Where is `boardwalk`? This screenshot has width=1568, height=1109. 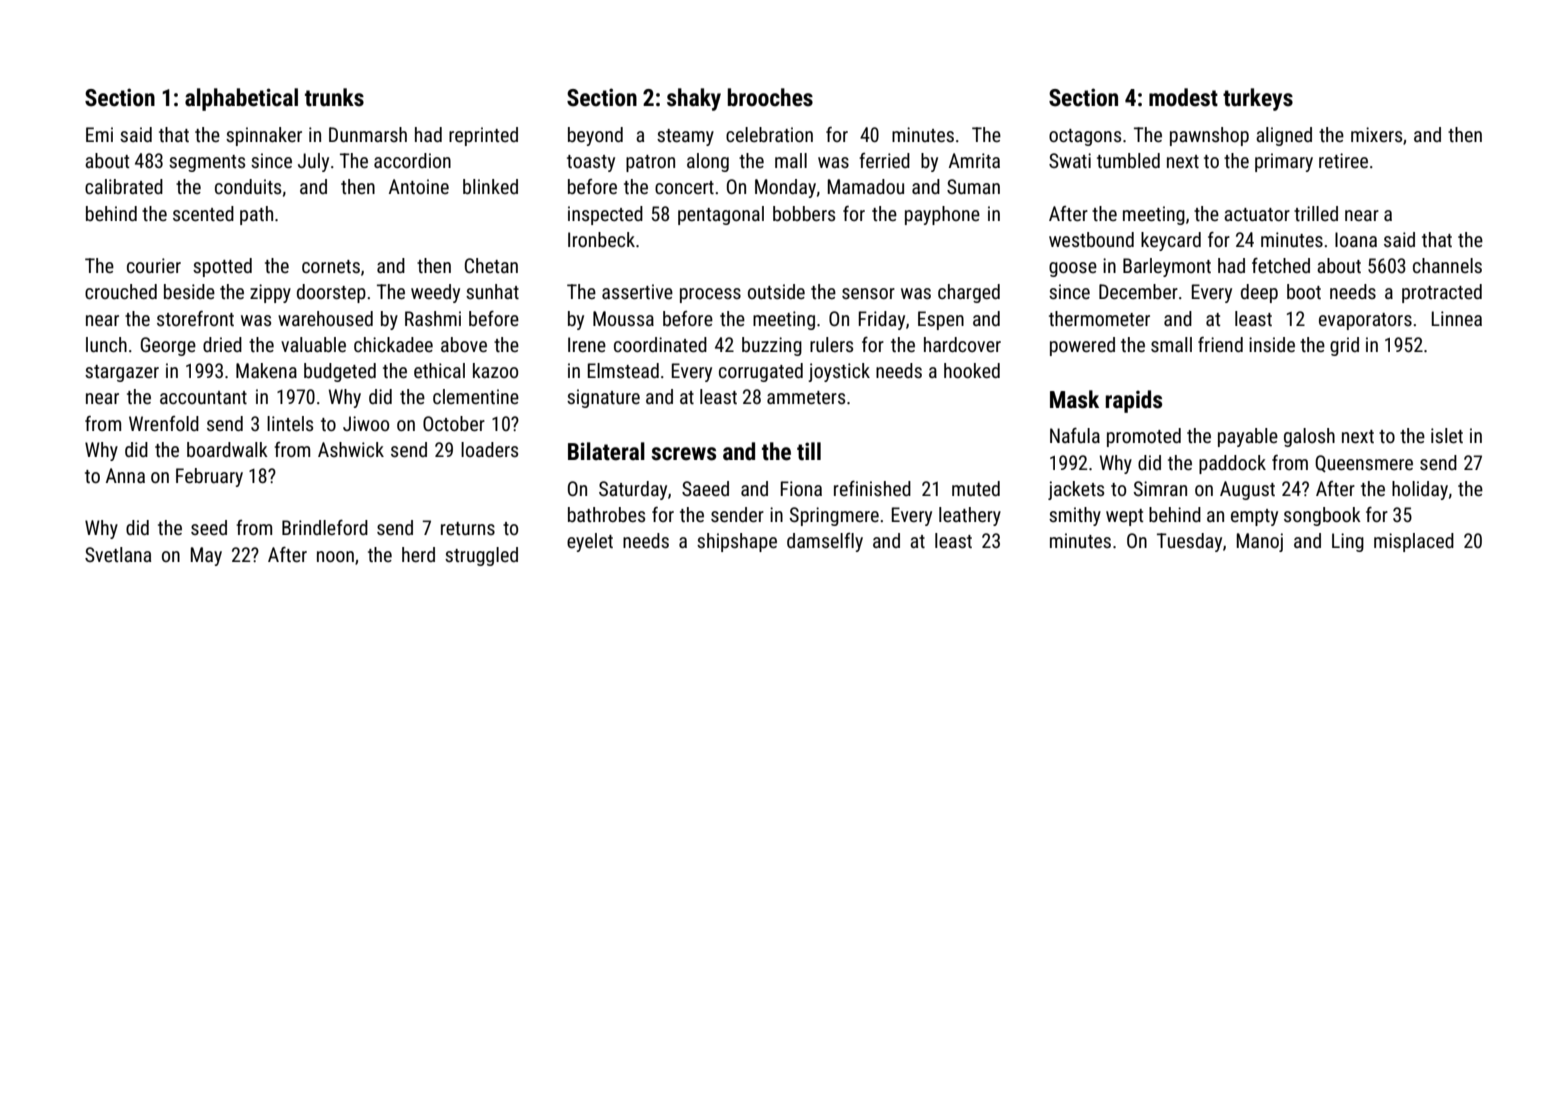 boardwalk is located at coordinates (227, 449).
